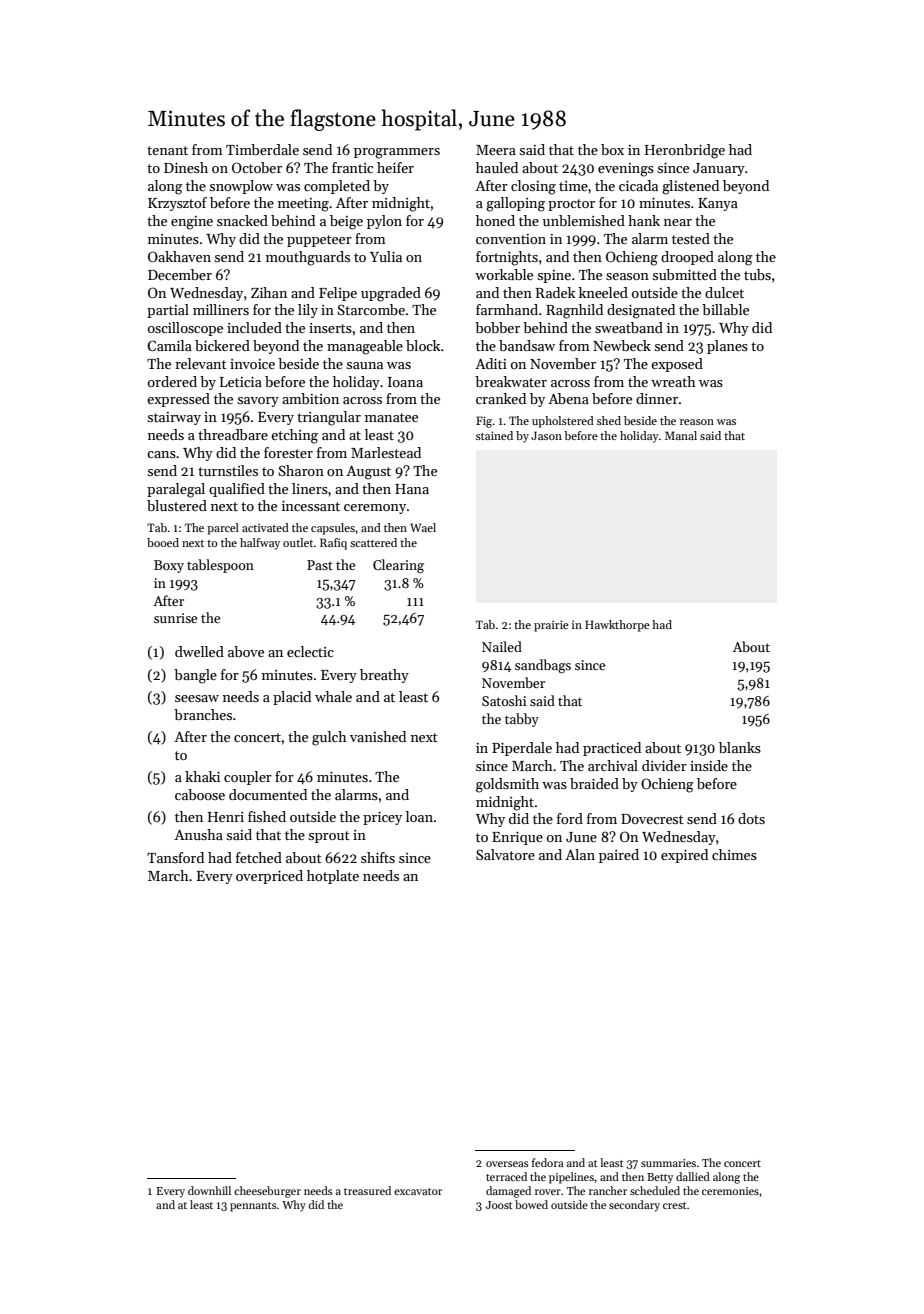  What do you see at coordinates (169, 345) in the screenshot?
I see `Camila` at bounding box center [169, 345].
